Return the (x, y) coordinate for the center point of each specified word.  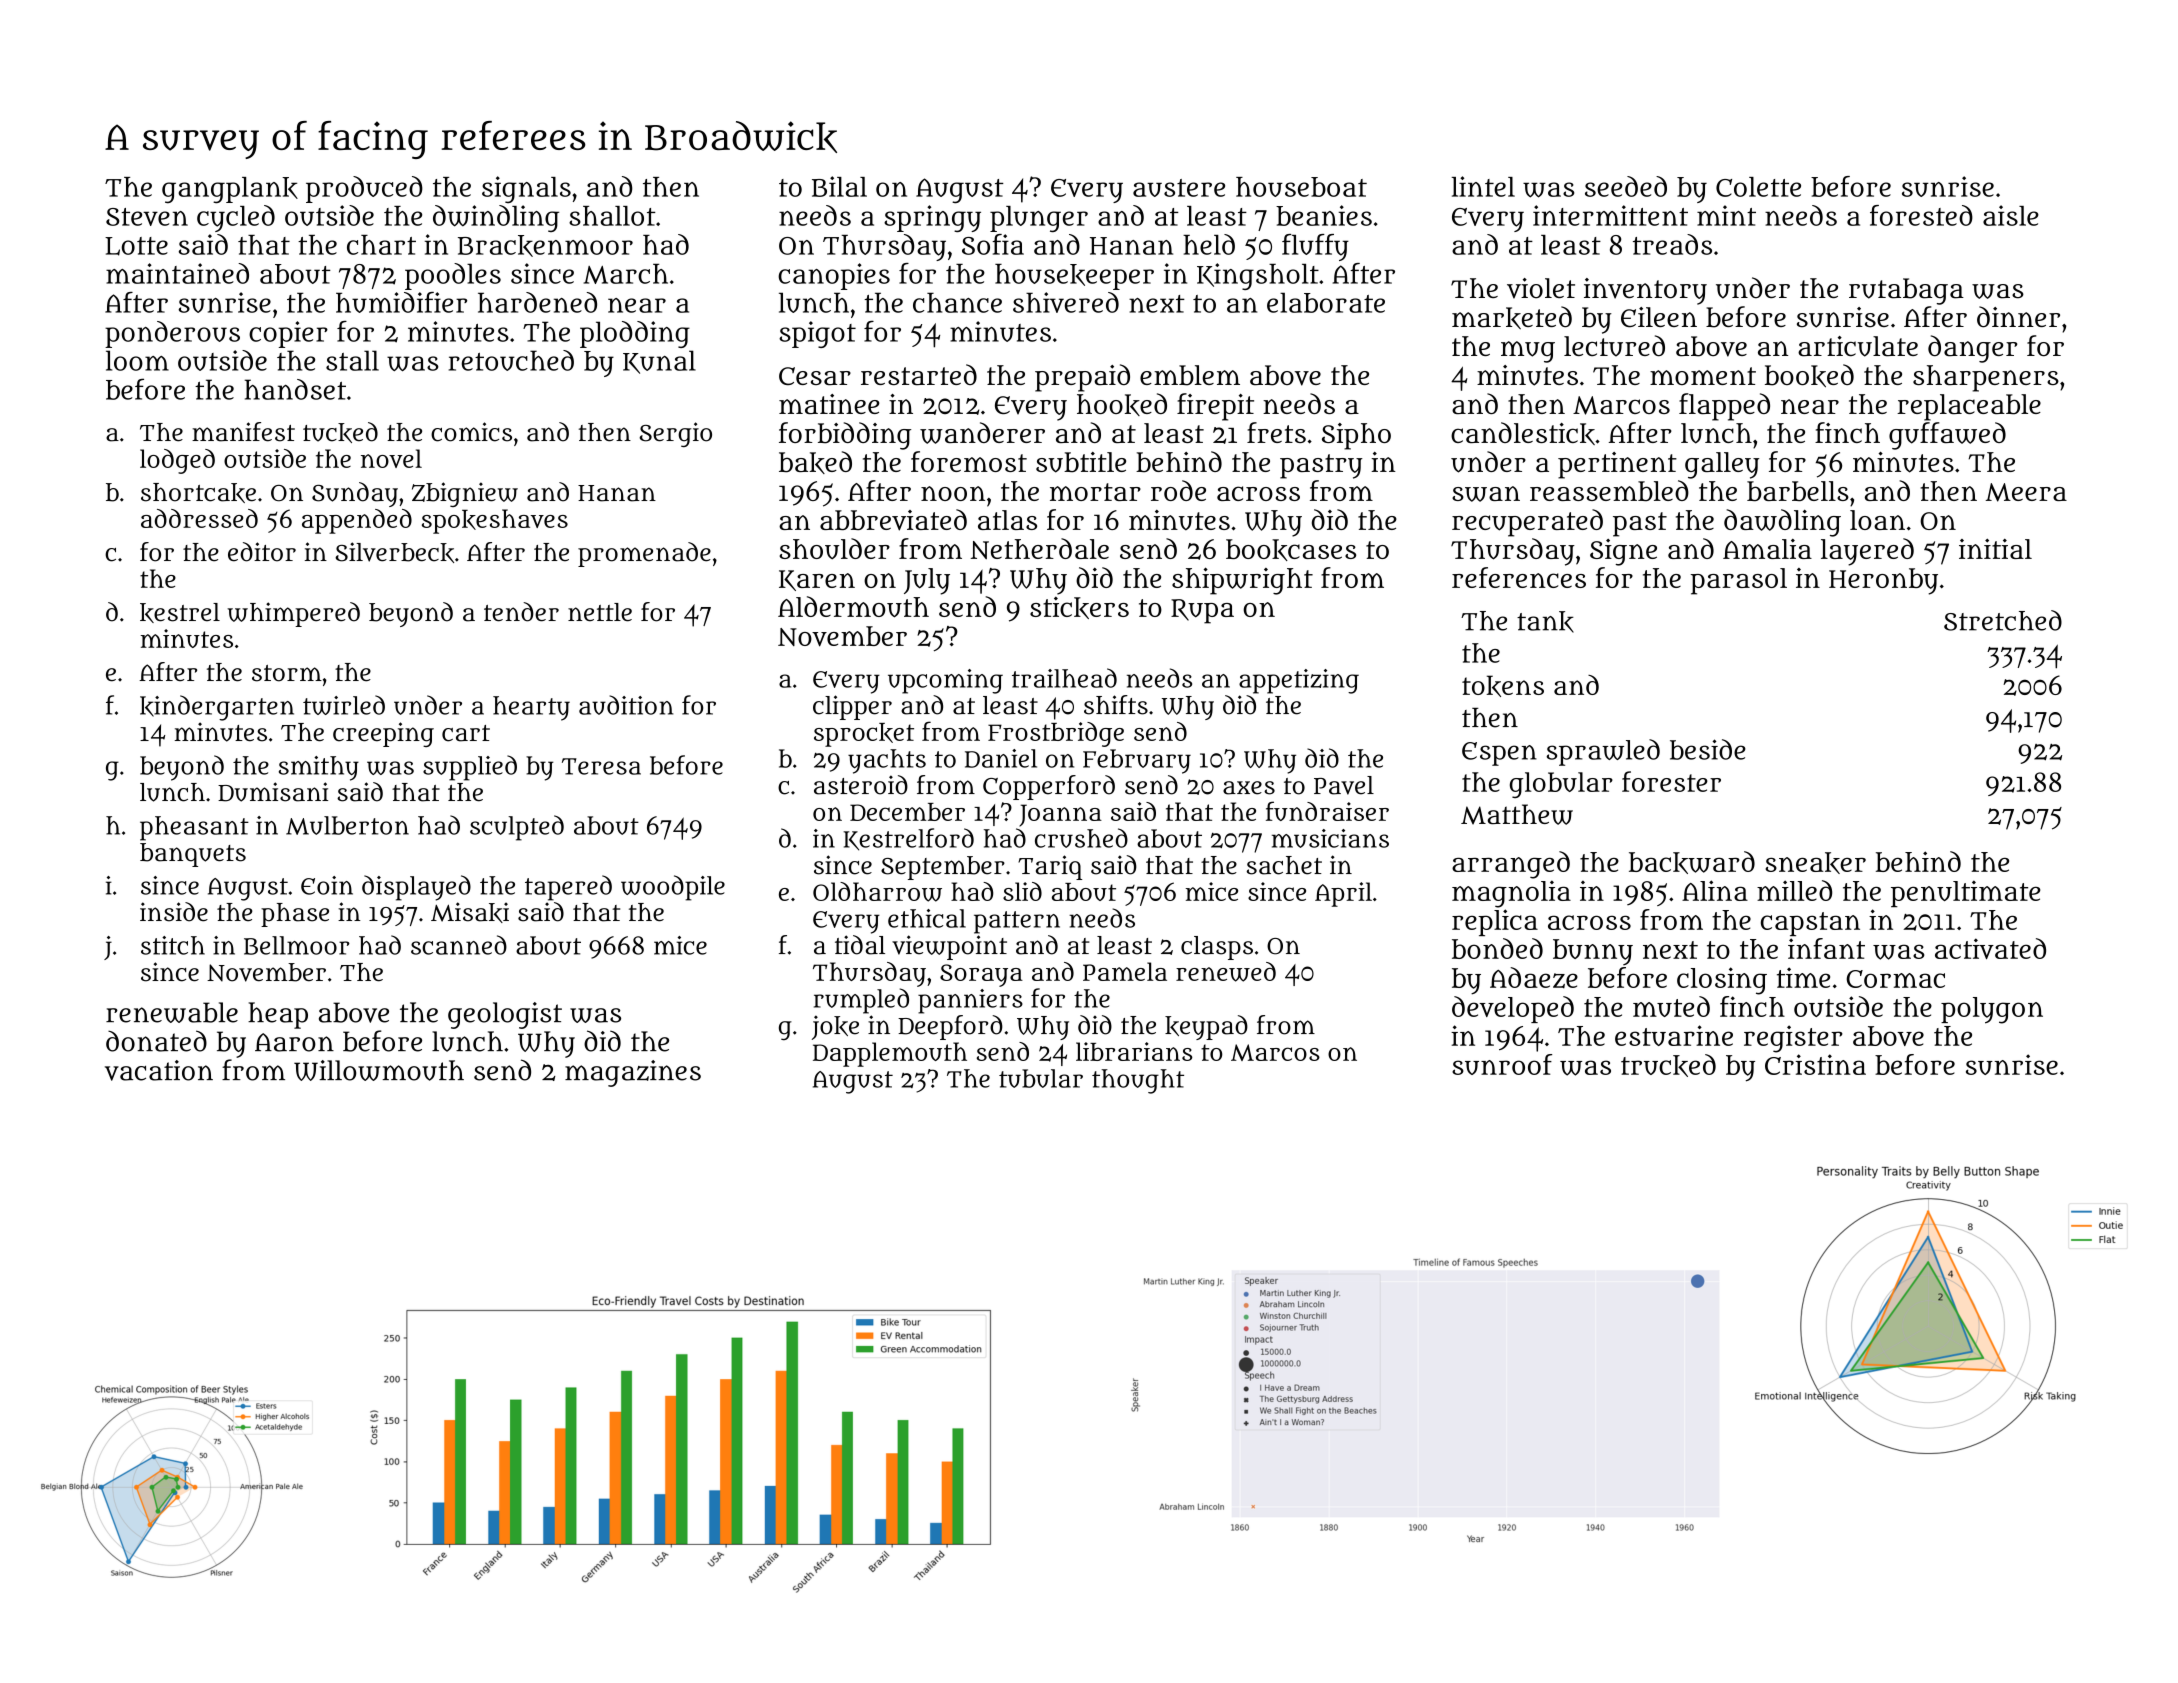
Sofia (993, 244)
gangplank (230, 190)
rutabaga (1906, 291)
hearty (531, 708)
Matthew (1517, 814)
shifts (1116, 705)
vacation (159, 1070)
